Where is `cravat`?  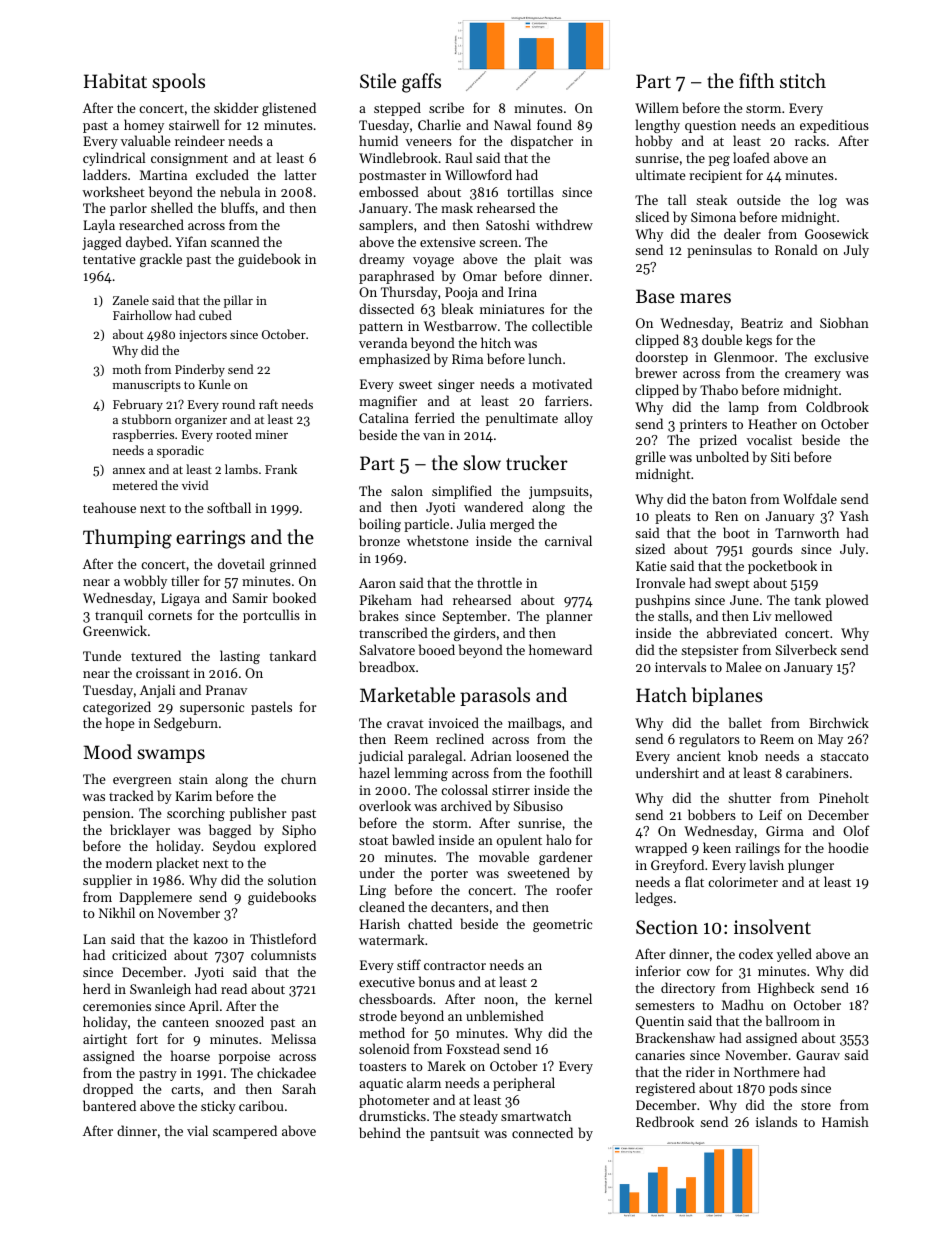
cravat is located at coordinates (405, 724).
